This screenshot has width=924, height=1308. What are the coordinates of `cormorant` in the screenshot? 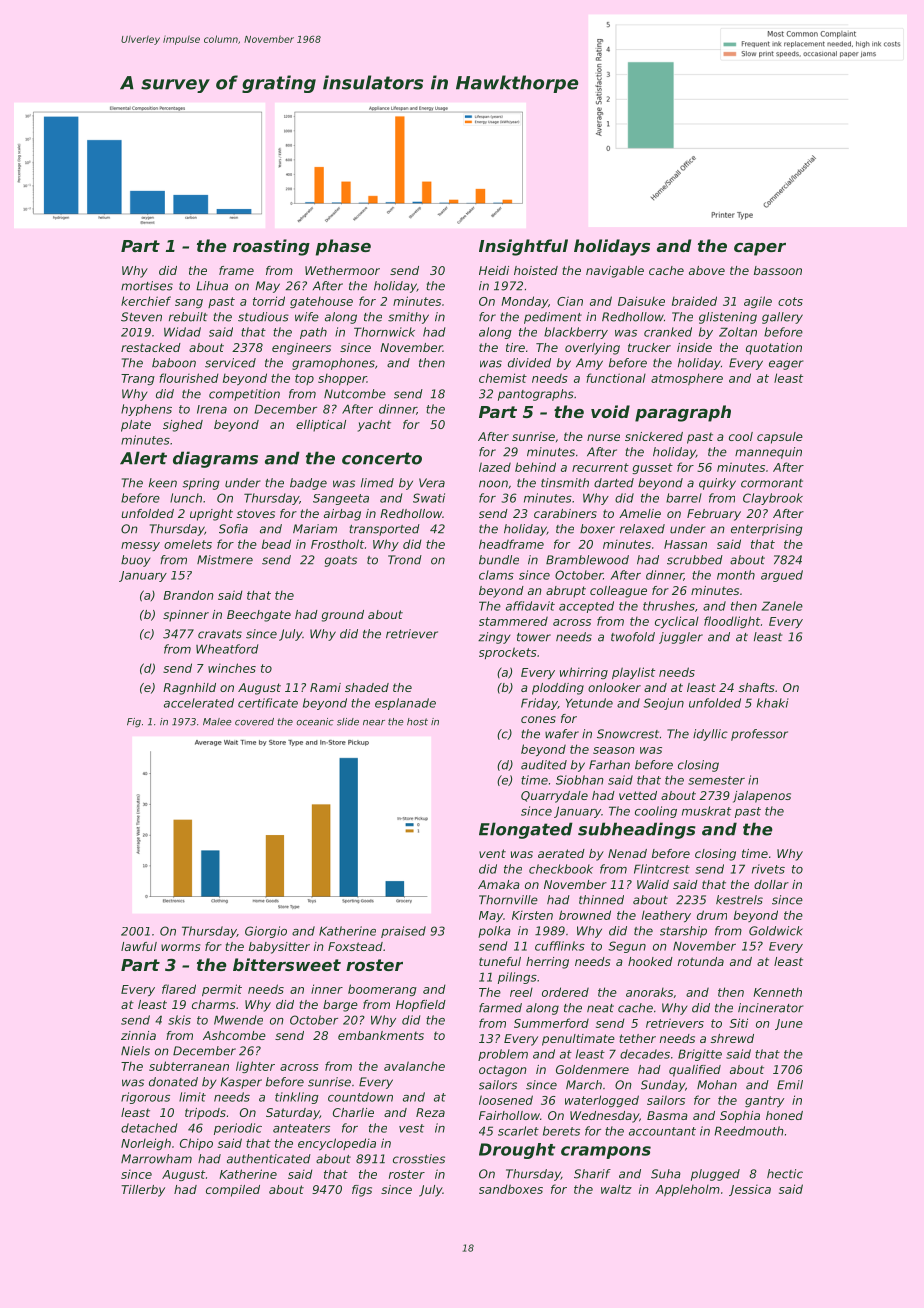 It's located at (772, 483).
